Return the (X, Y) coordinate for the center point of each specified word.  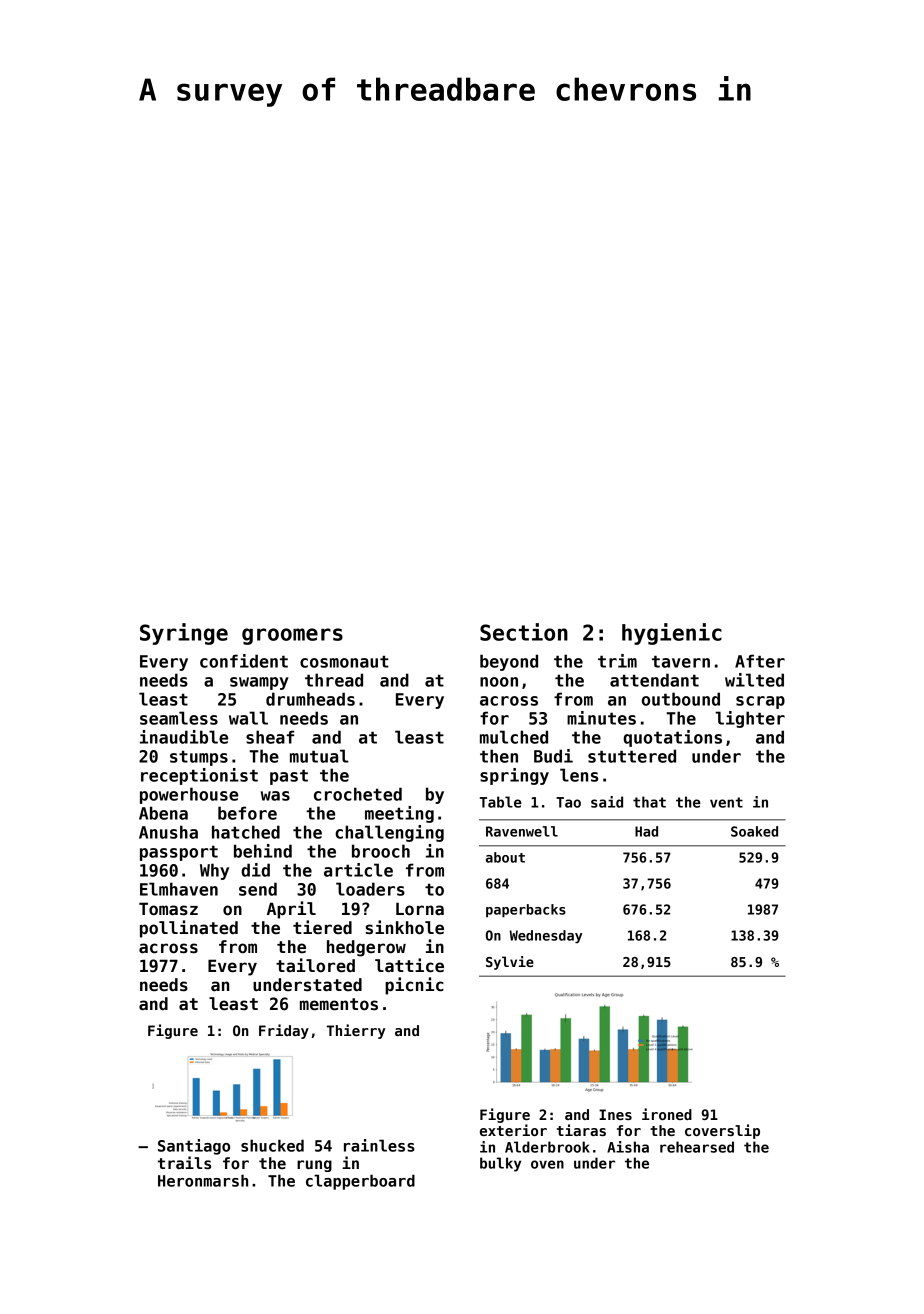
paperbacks (526, 911)
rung (314, 1166)
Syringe (184, 634)
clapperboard (360, 1182)
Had (646, 831)
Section (524, 632)
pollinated (189, 929)
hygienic (672, 634)
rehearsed (697, 1147)
